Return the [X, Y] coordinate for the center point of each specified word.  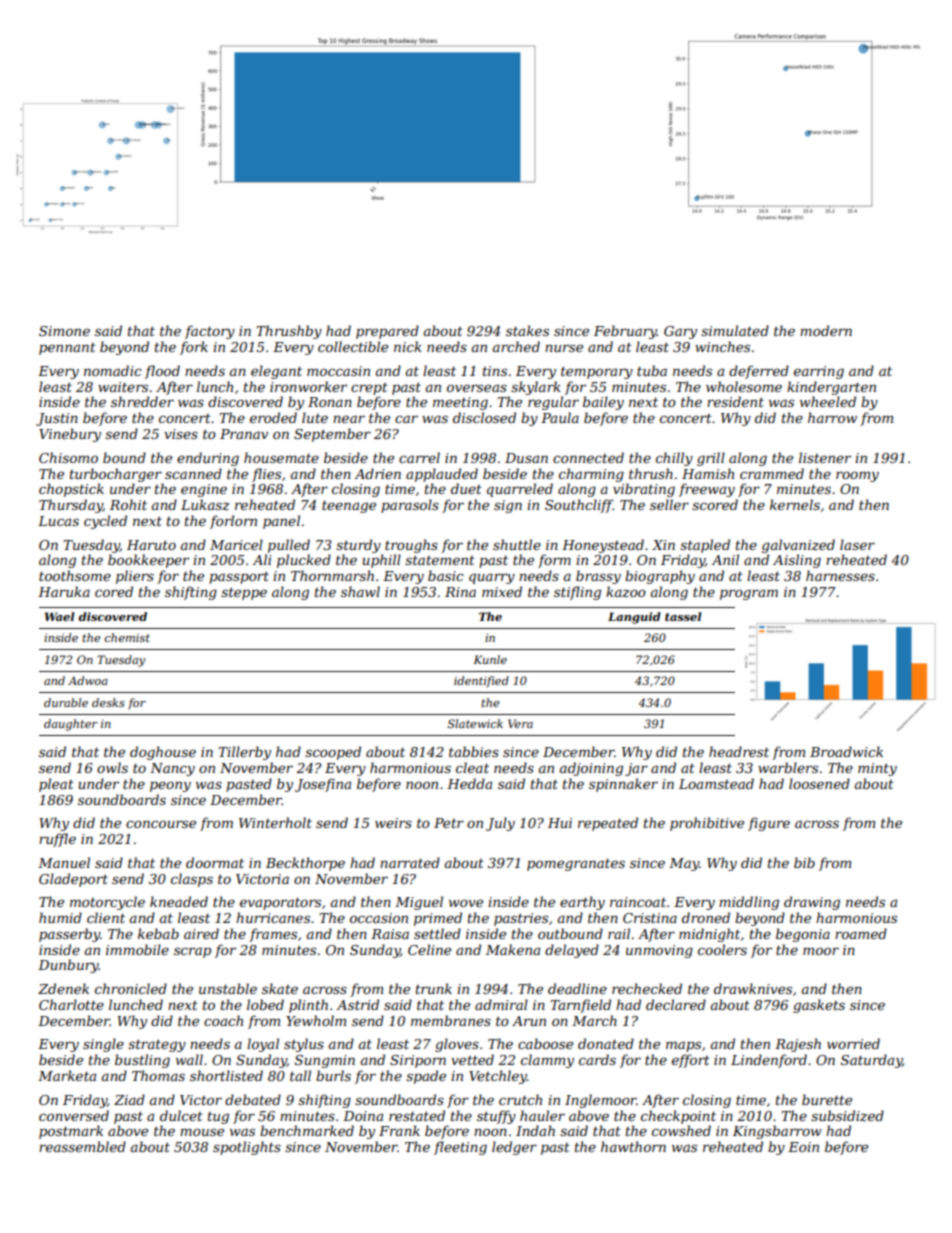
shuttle [517, 544]
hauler [542, 1115]
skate [280, 988]
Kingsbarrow [777, 1132]
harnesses [840, 575]
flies [266, 475]
